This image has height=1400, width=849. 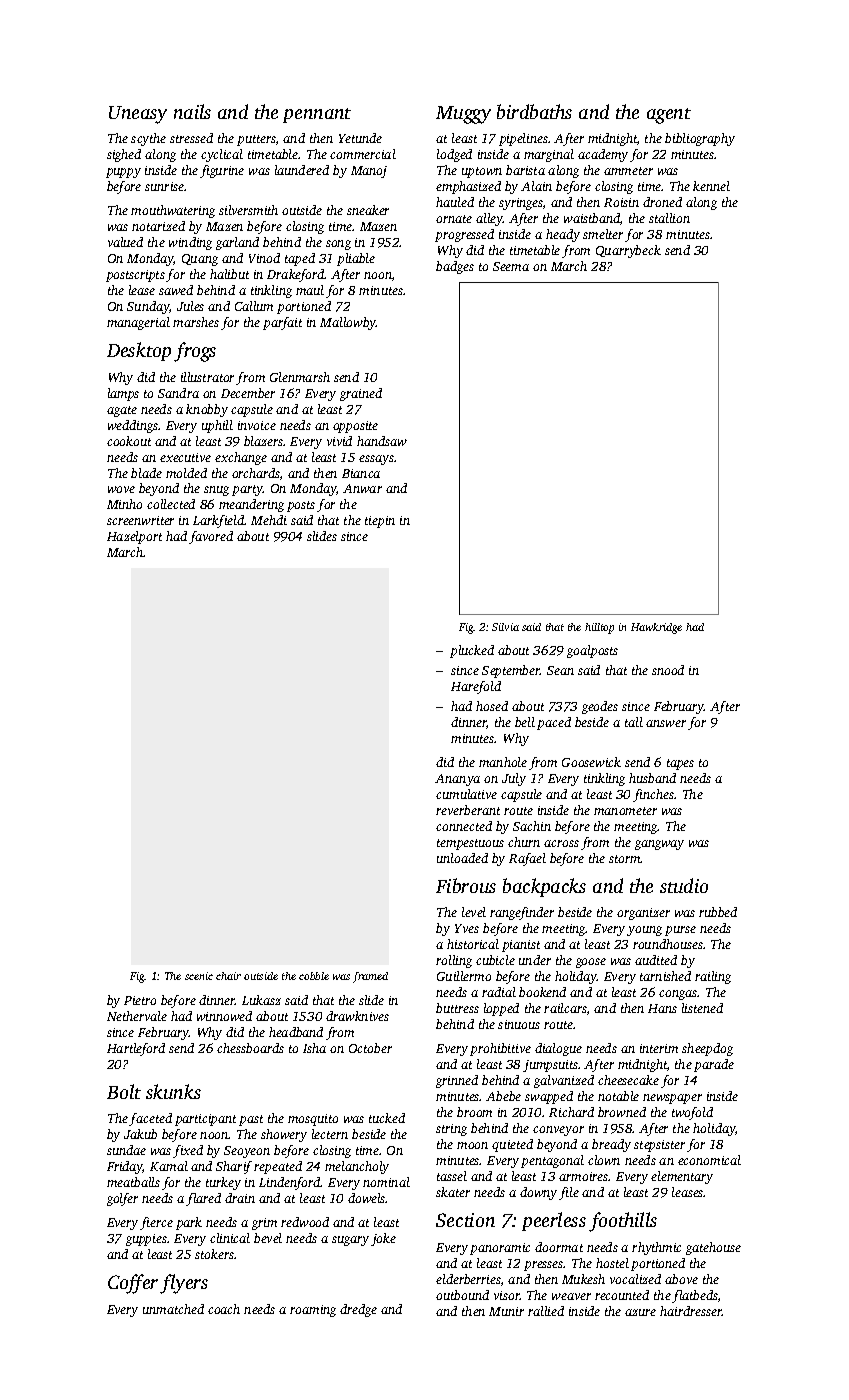 What do you see at coordinates (358, 1310) in the image?
I see `dredge` at bounding box center [358, 1310].
